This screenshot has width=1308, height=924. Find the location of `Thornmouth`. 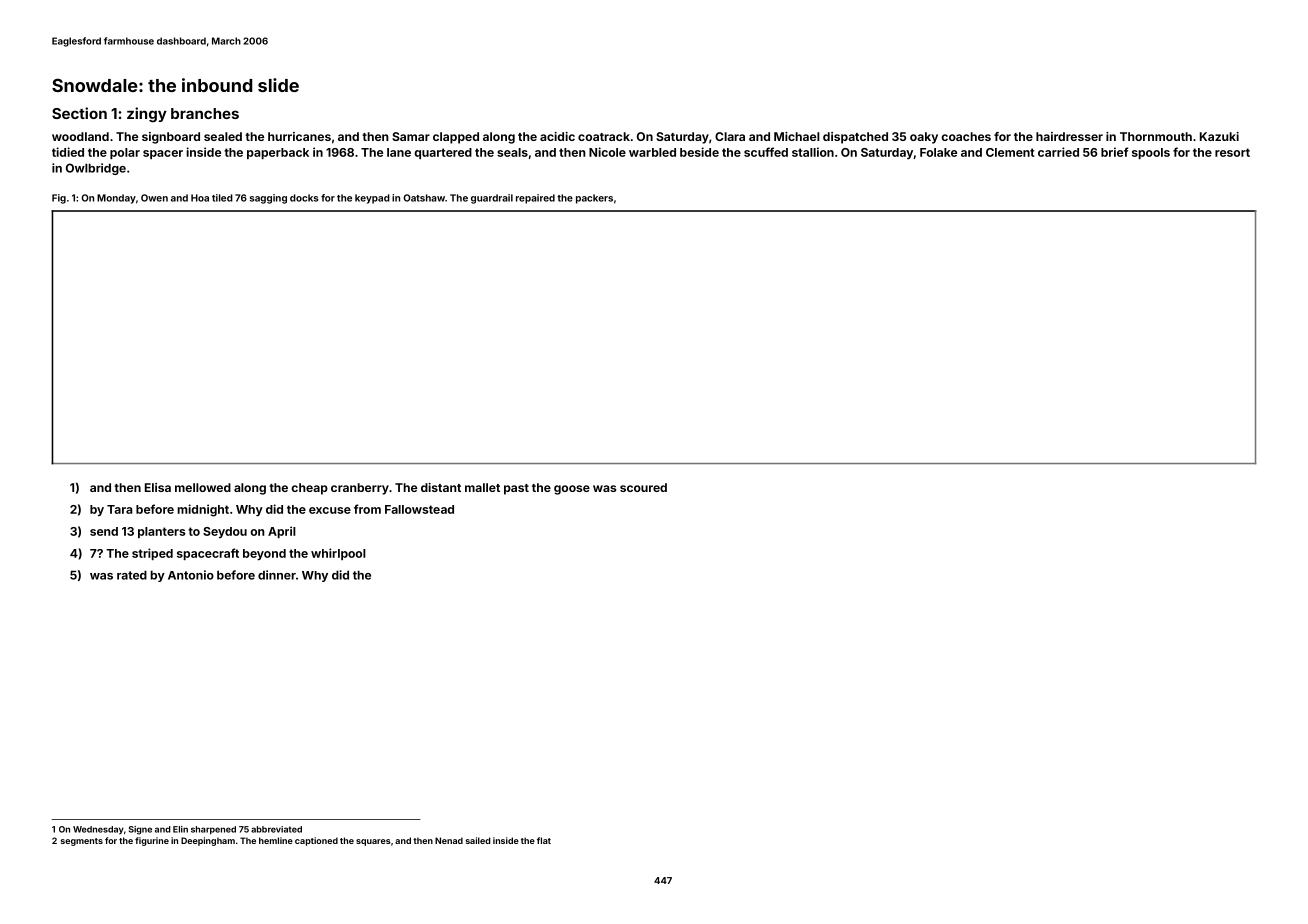

Thornmouth is located at coordinates (1156, 136).
